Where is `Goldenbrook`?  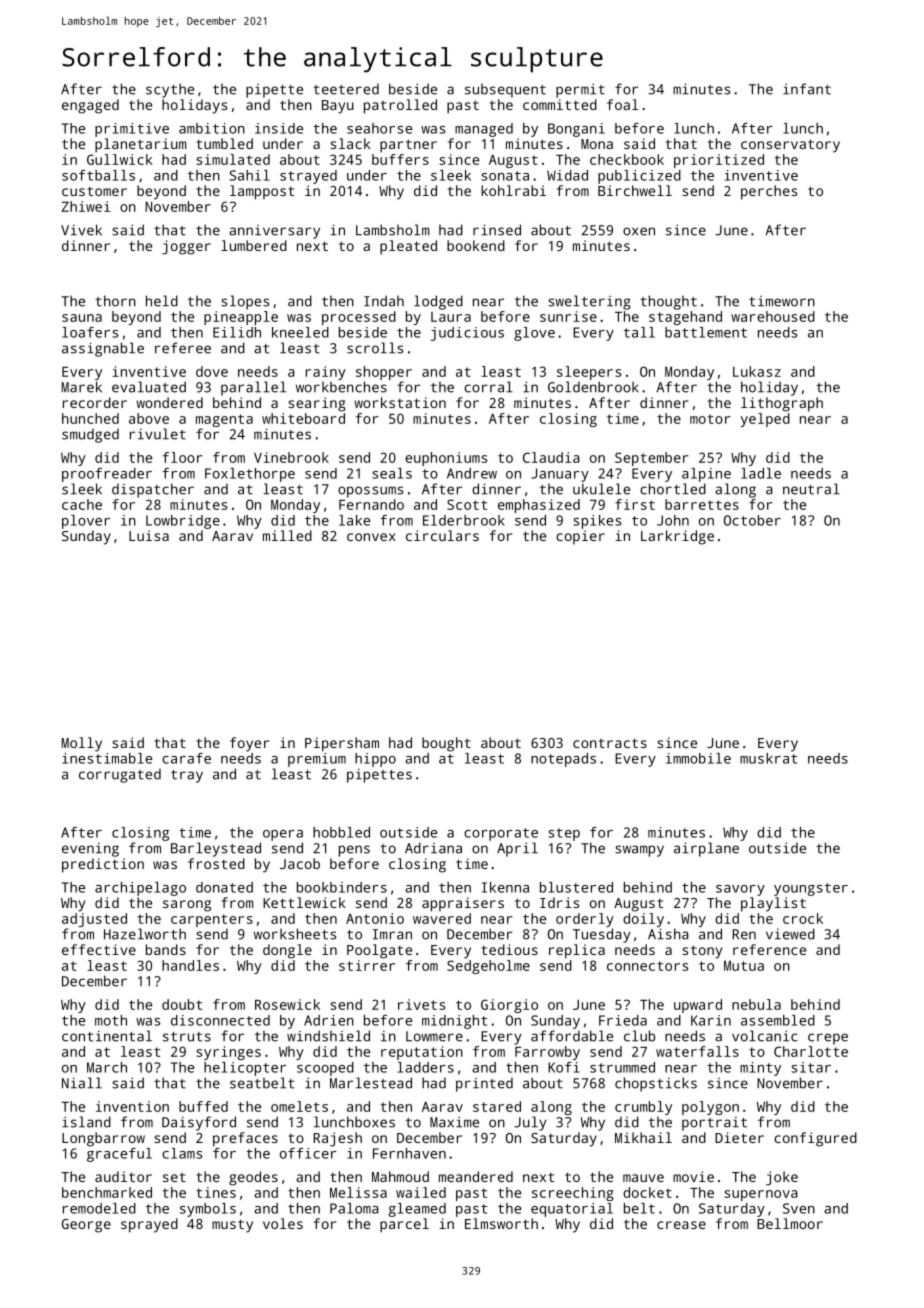 Goldenbrook is located at coordinates (593, 387).
